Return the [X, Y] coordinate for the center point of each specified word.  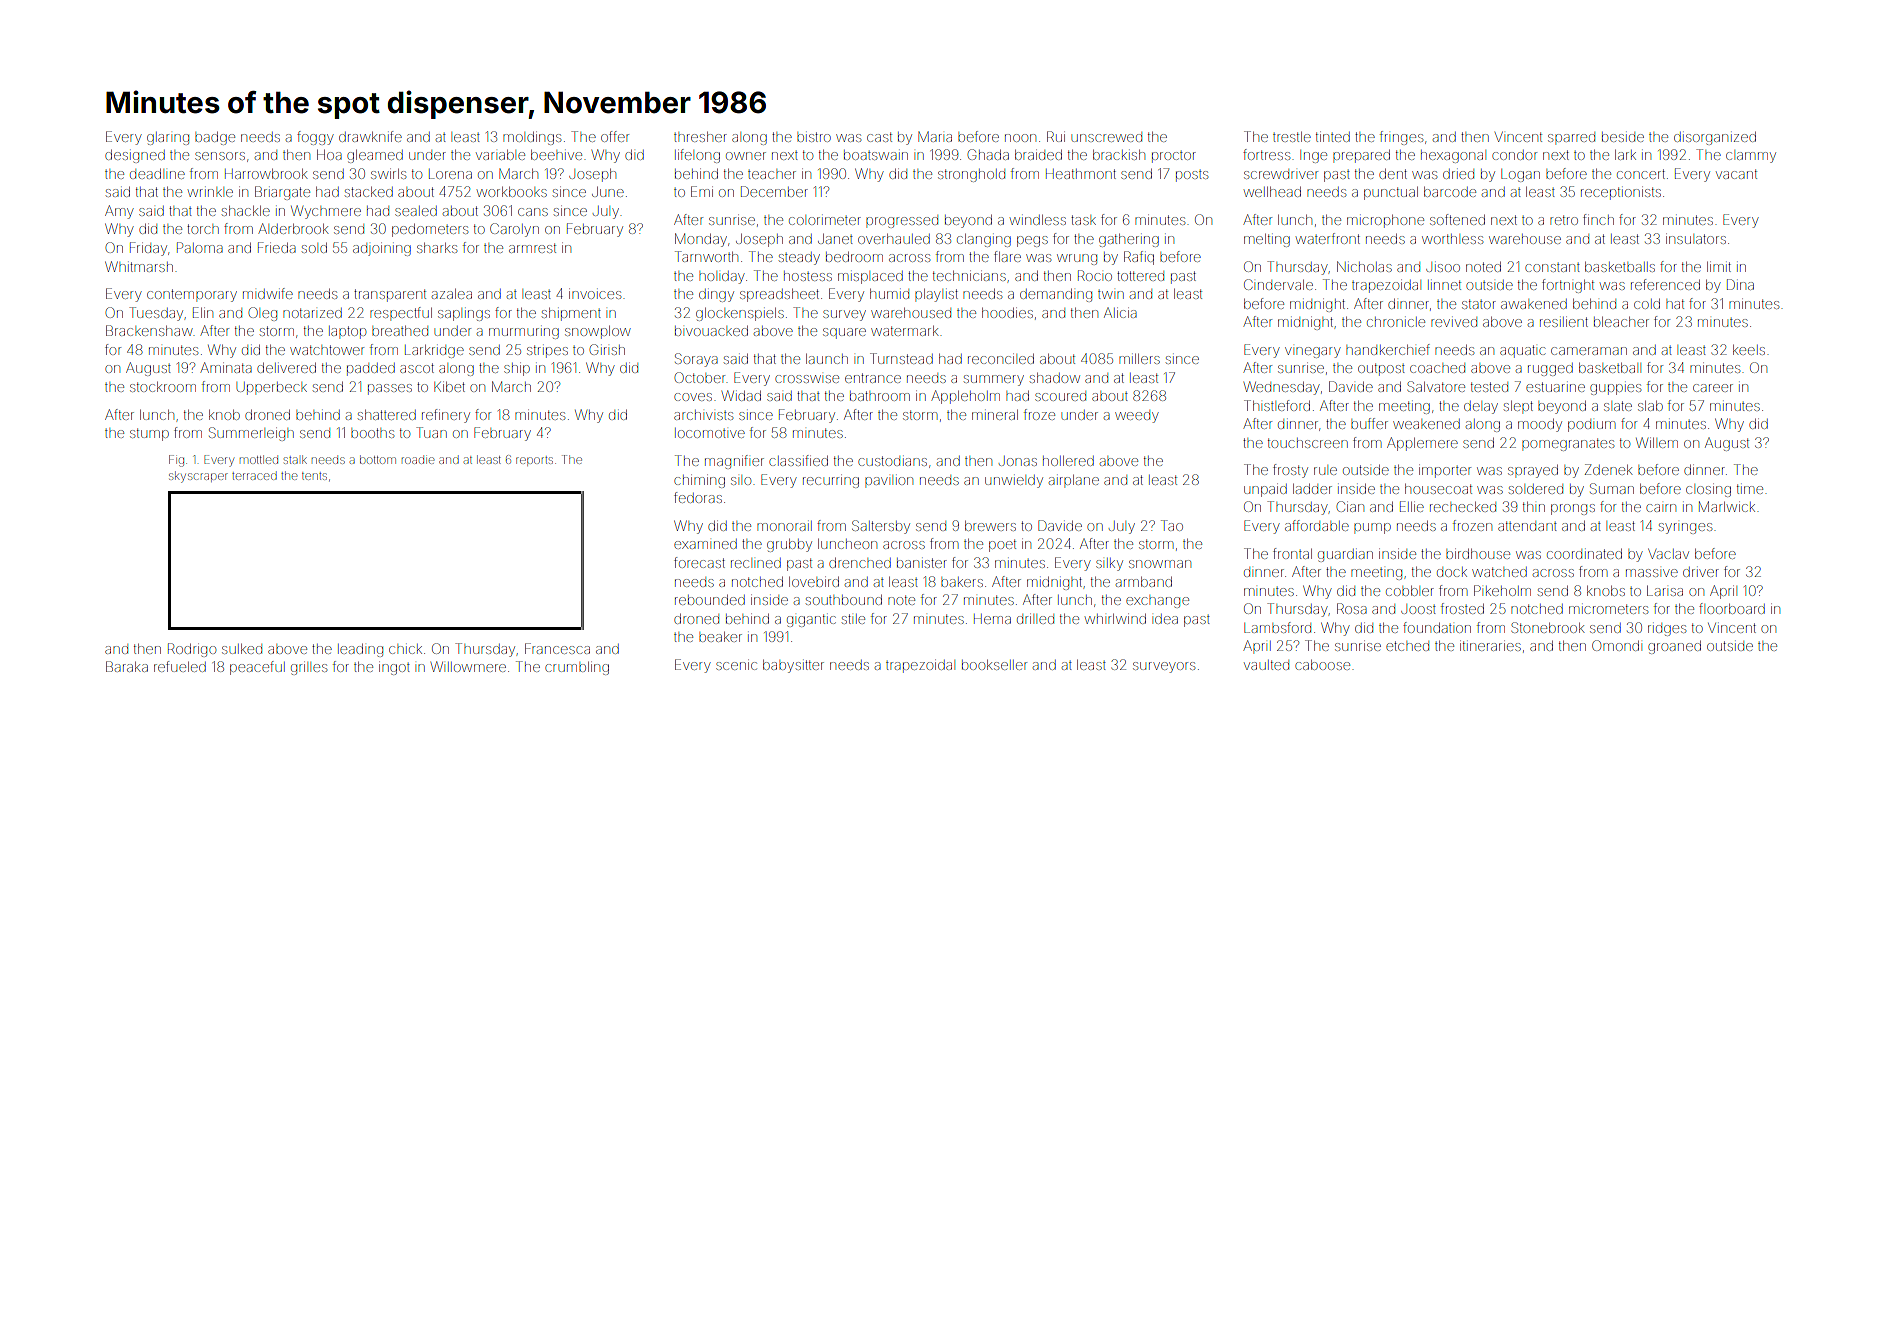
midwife [268, 293]
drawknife [370, 136]
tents [314, 476]
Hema [992, 619]
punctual [1391, 193]
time [1750, 489]
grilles [309, 669]
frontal [1292, 553]
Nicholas [1364, 266]
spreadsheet [779, 295]
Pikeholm [1502, 590]
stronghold [971, 175]
